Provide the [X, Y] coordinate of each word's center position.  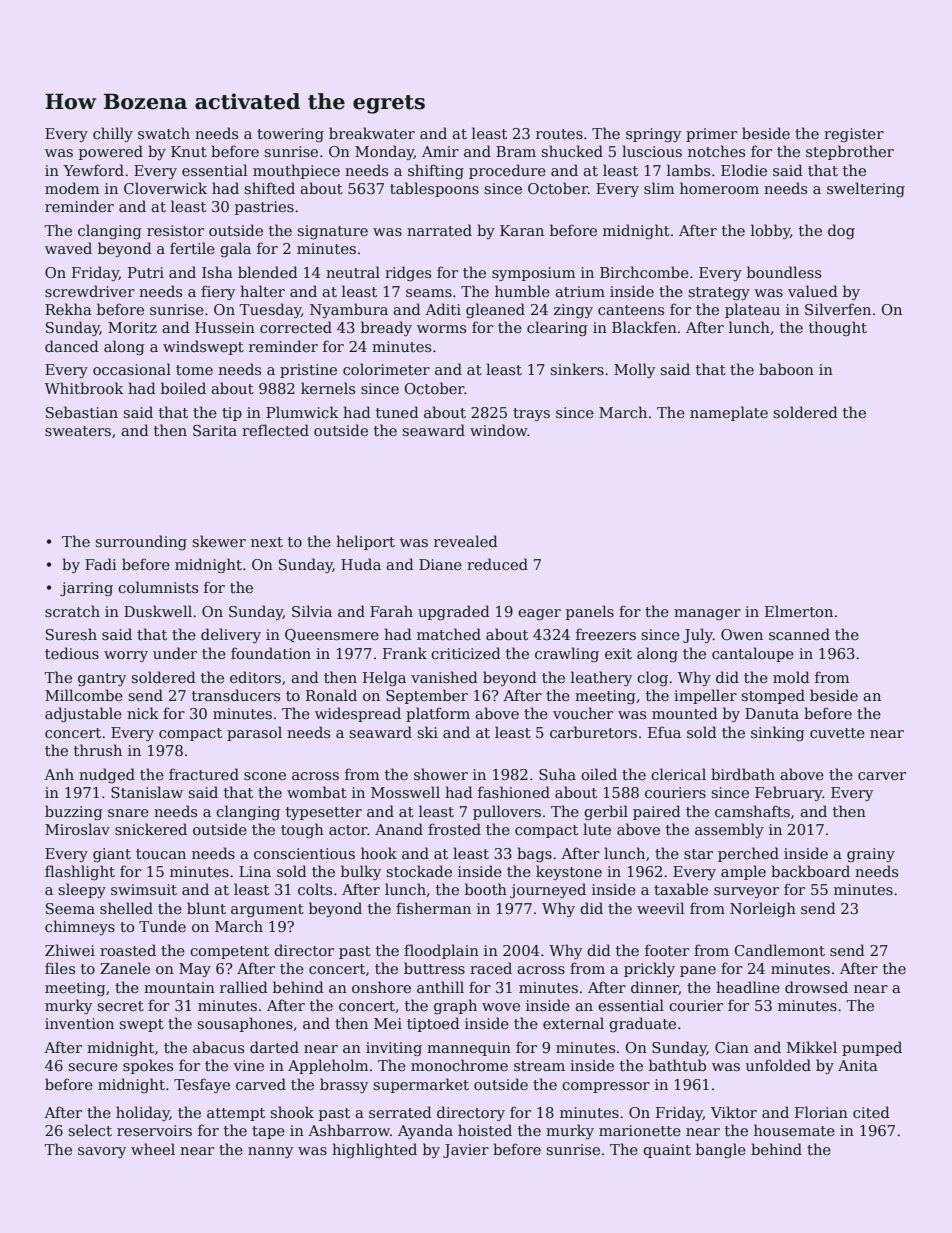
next [267, 542]
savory [102, 1152]
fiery [218, 292]
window [499, 430]
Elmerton [799, 611]
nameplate [729, 413]
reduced [497, 564]
